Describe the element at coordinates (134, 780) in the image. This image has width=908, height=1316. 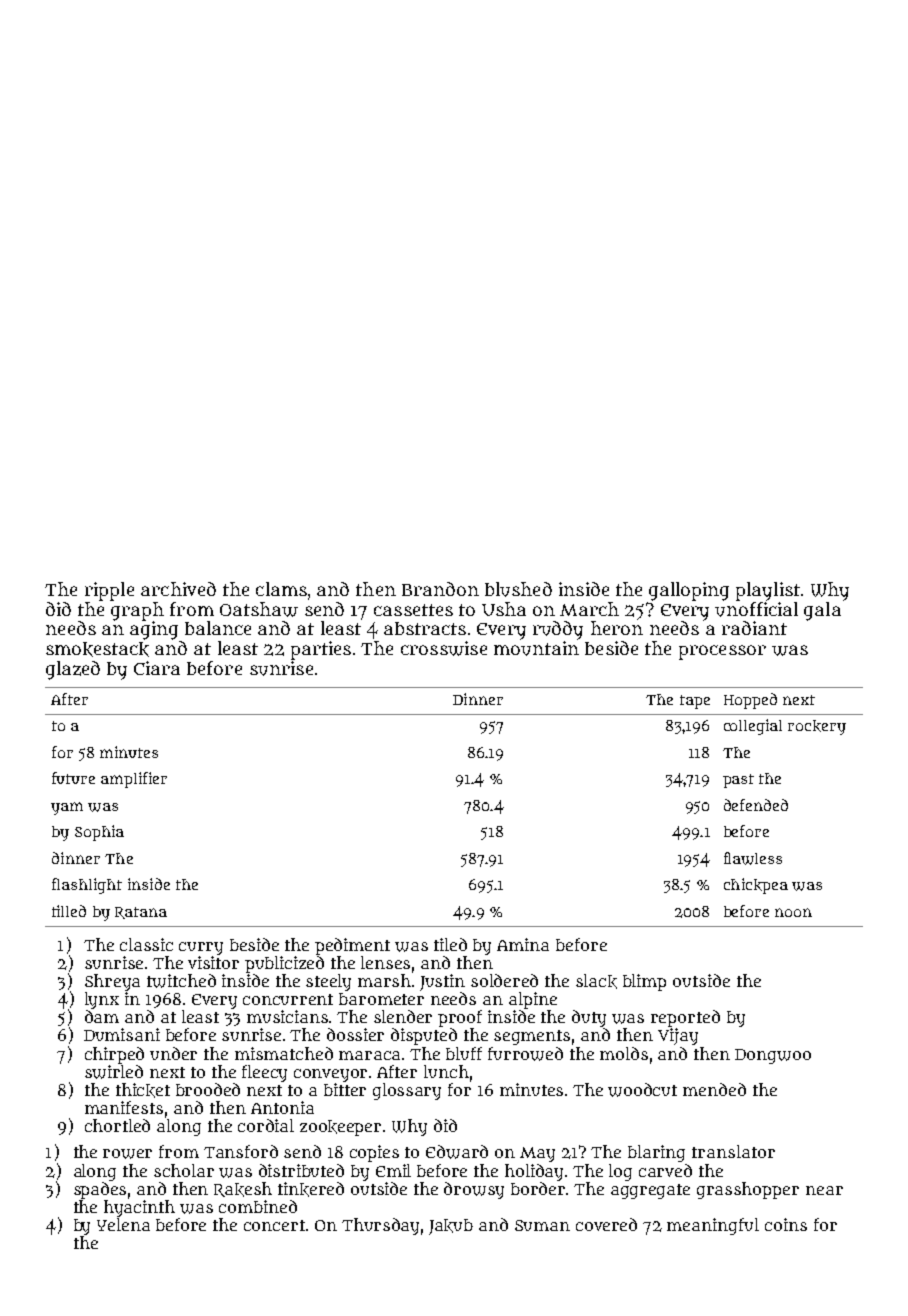
I see `amplifier` at that location.
